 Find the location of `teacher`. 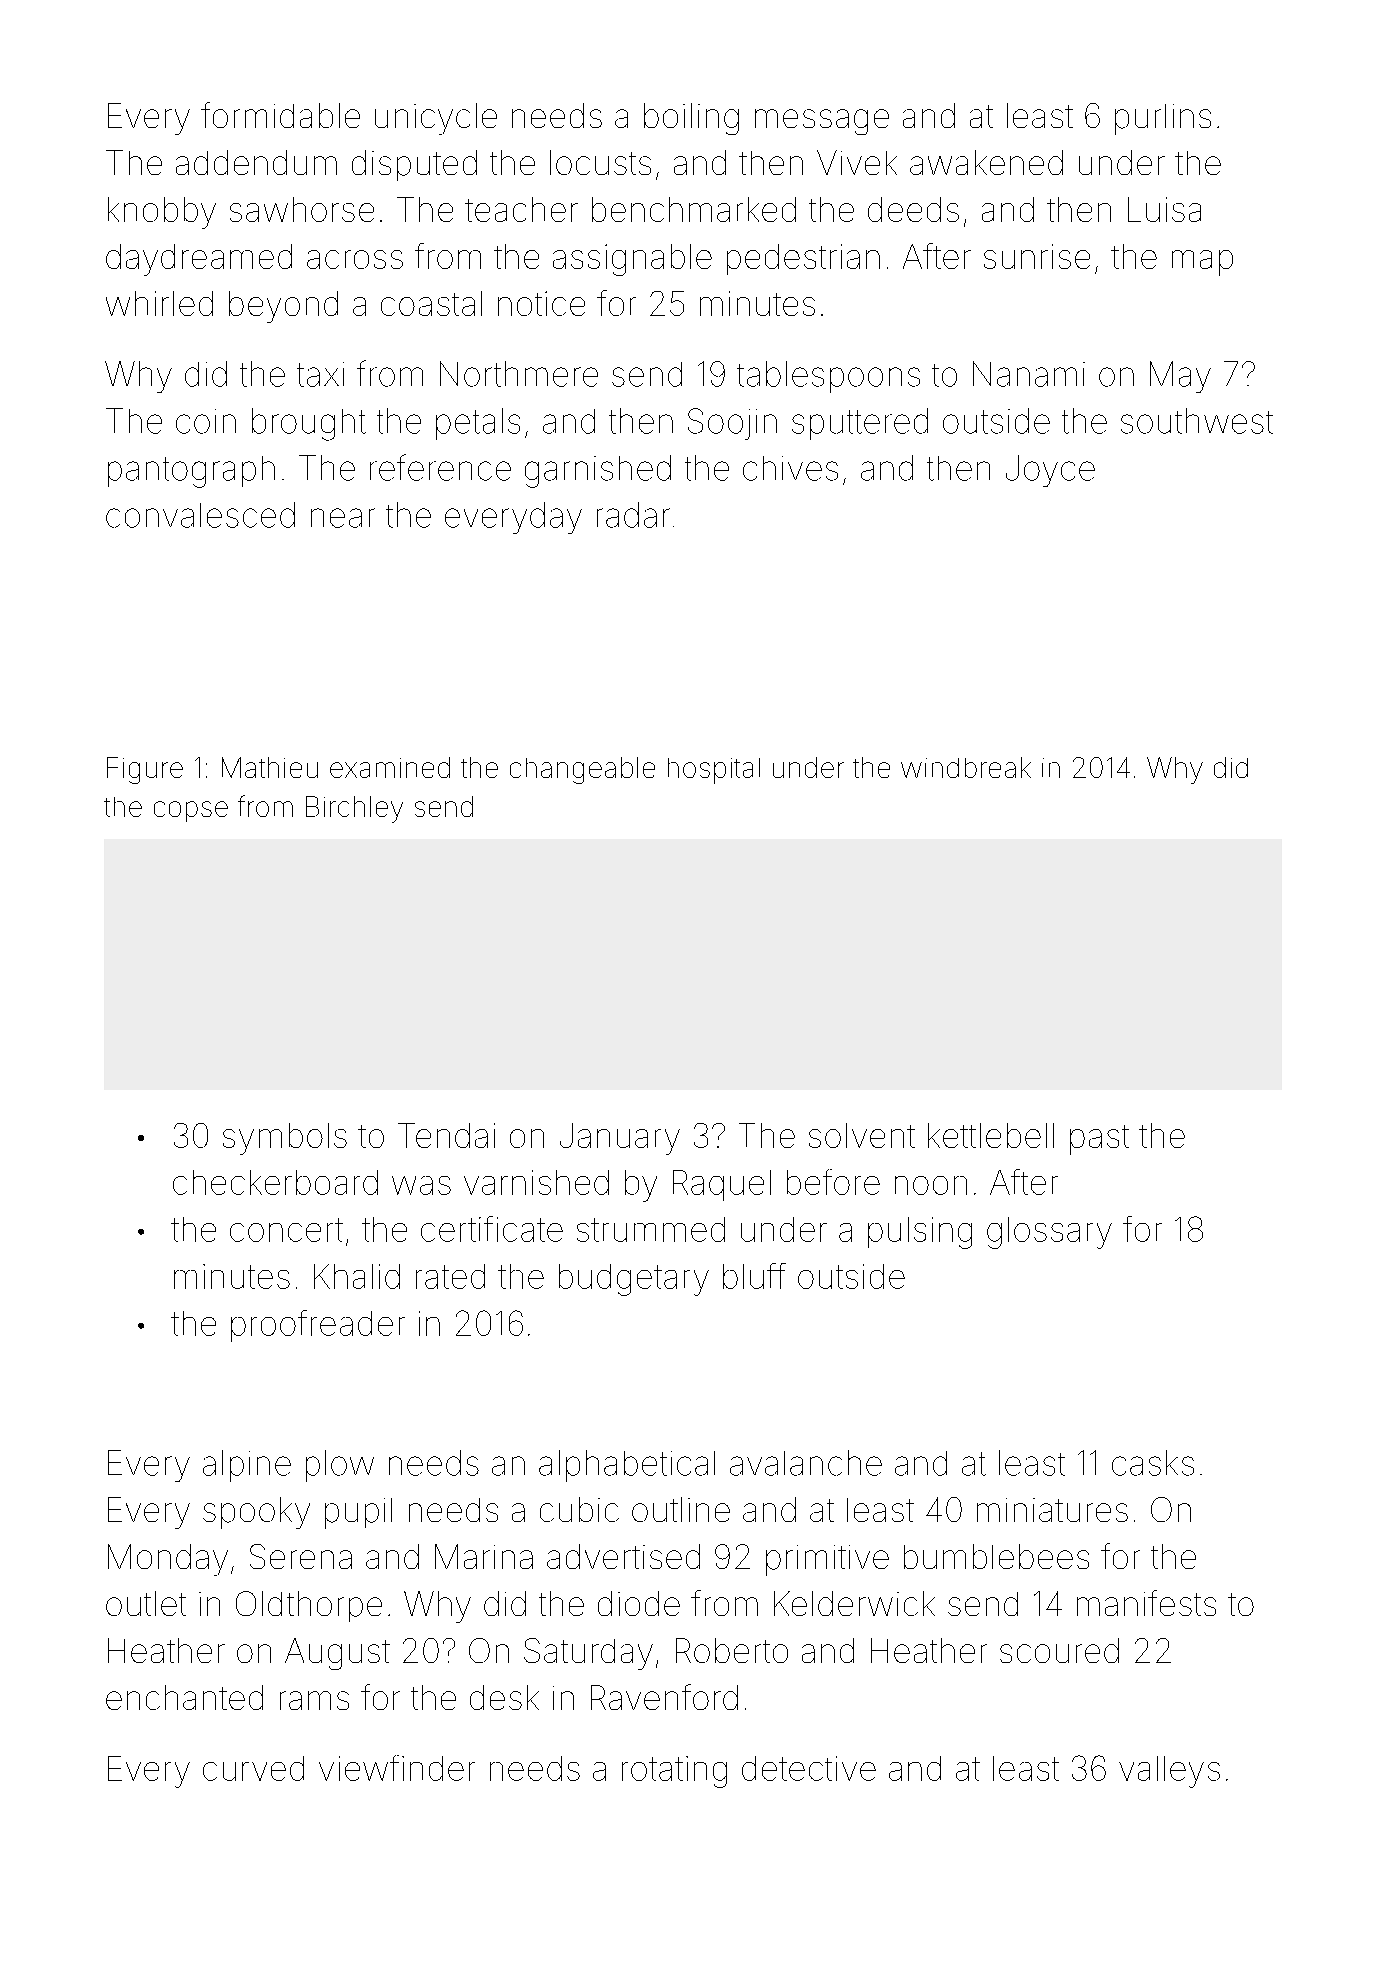

teacher is located at coordinates (521, 209).
